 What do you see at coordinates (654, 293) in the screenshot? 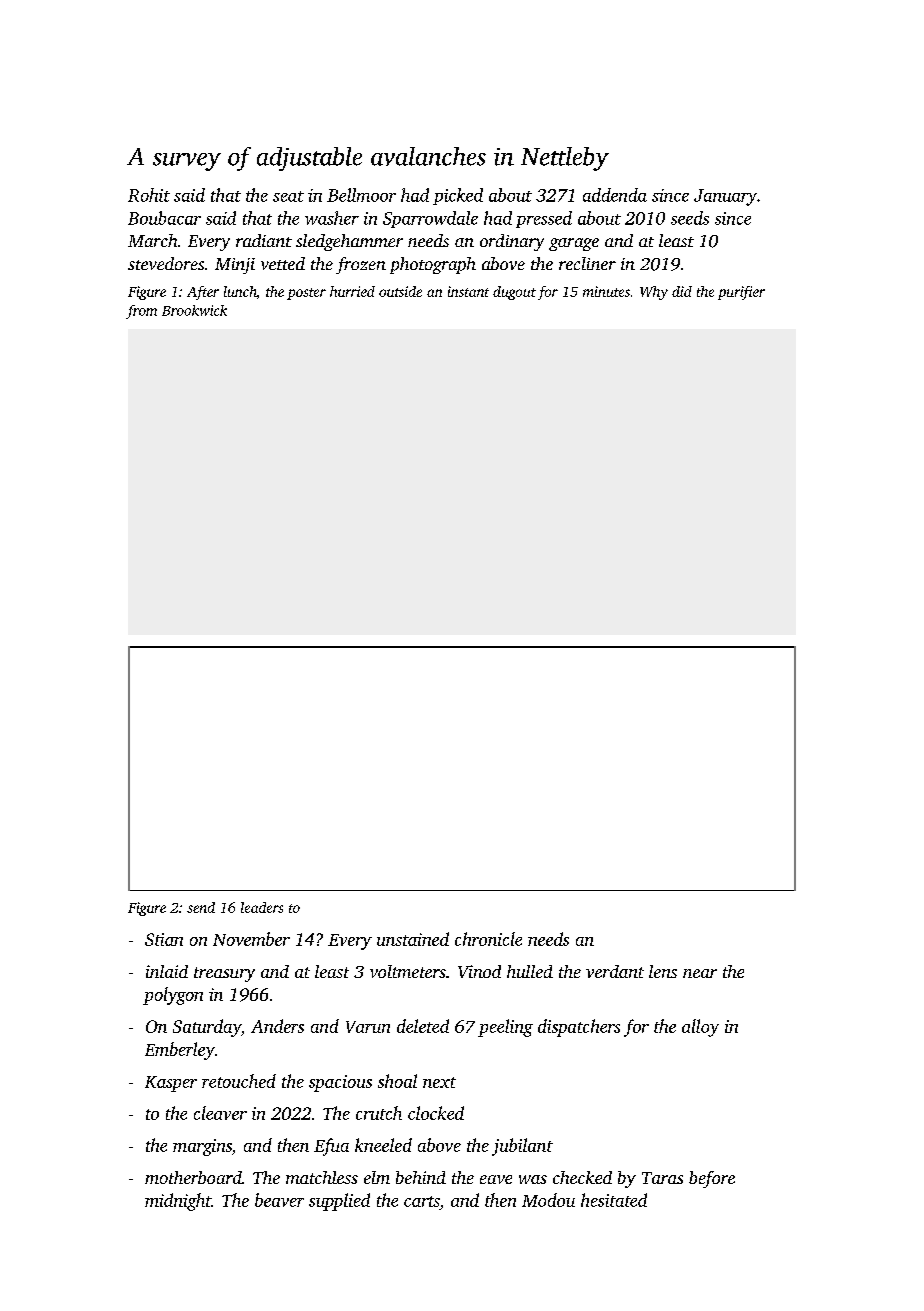
I see `Why` at bounding box center [654, 293].
